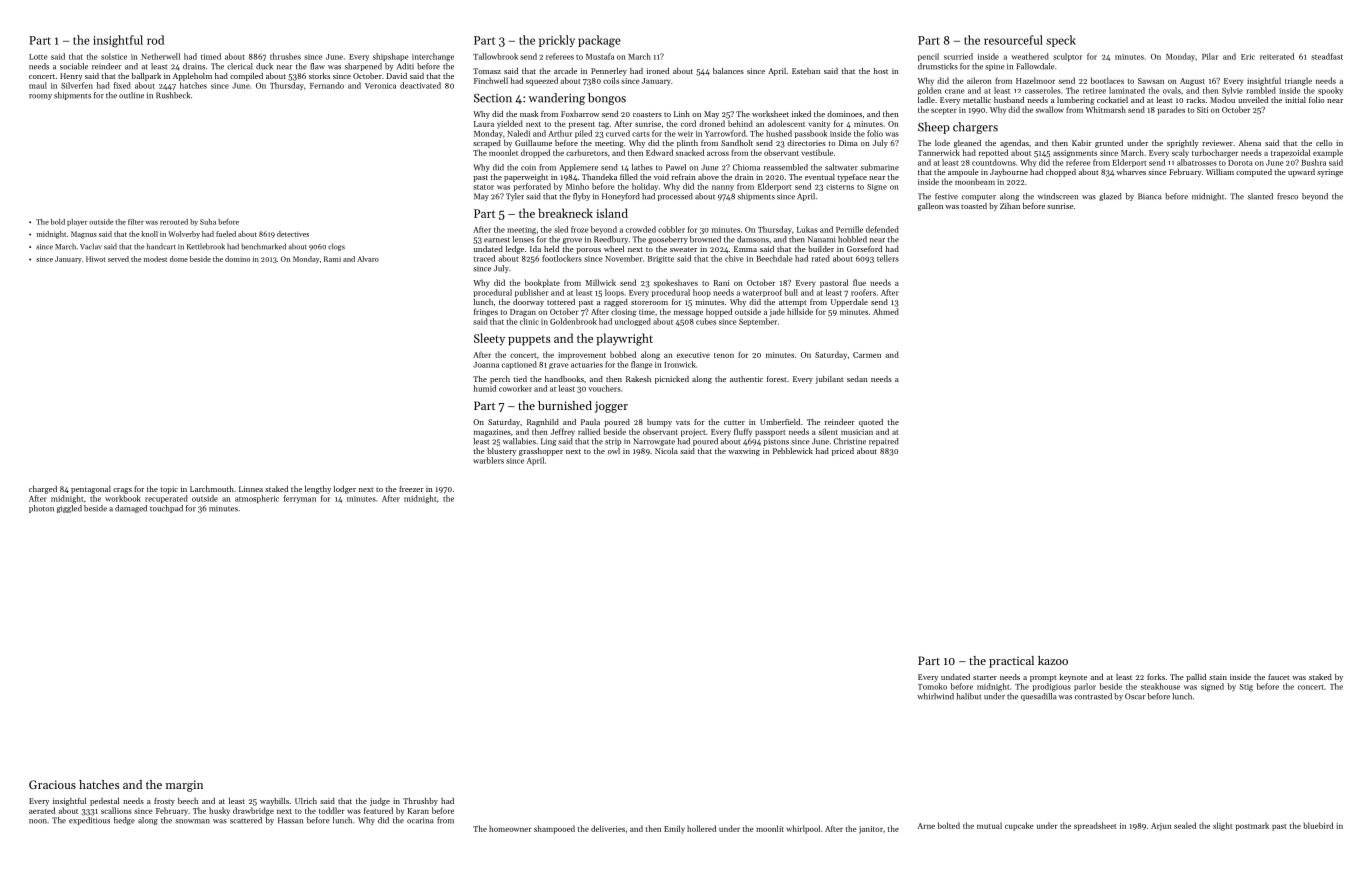 The image size is (1372, 887). What do you see at coordinates (179, 259) in the screenshot?
I see `dome` at bounding box center [179, 259].
